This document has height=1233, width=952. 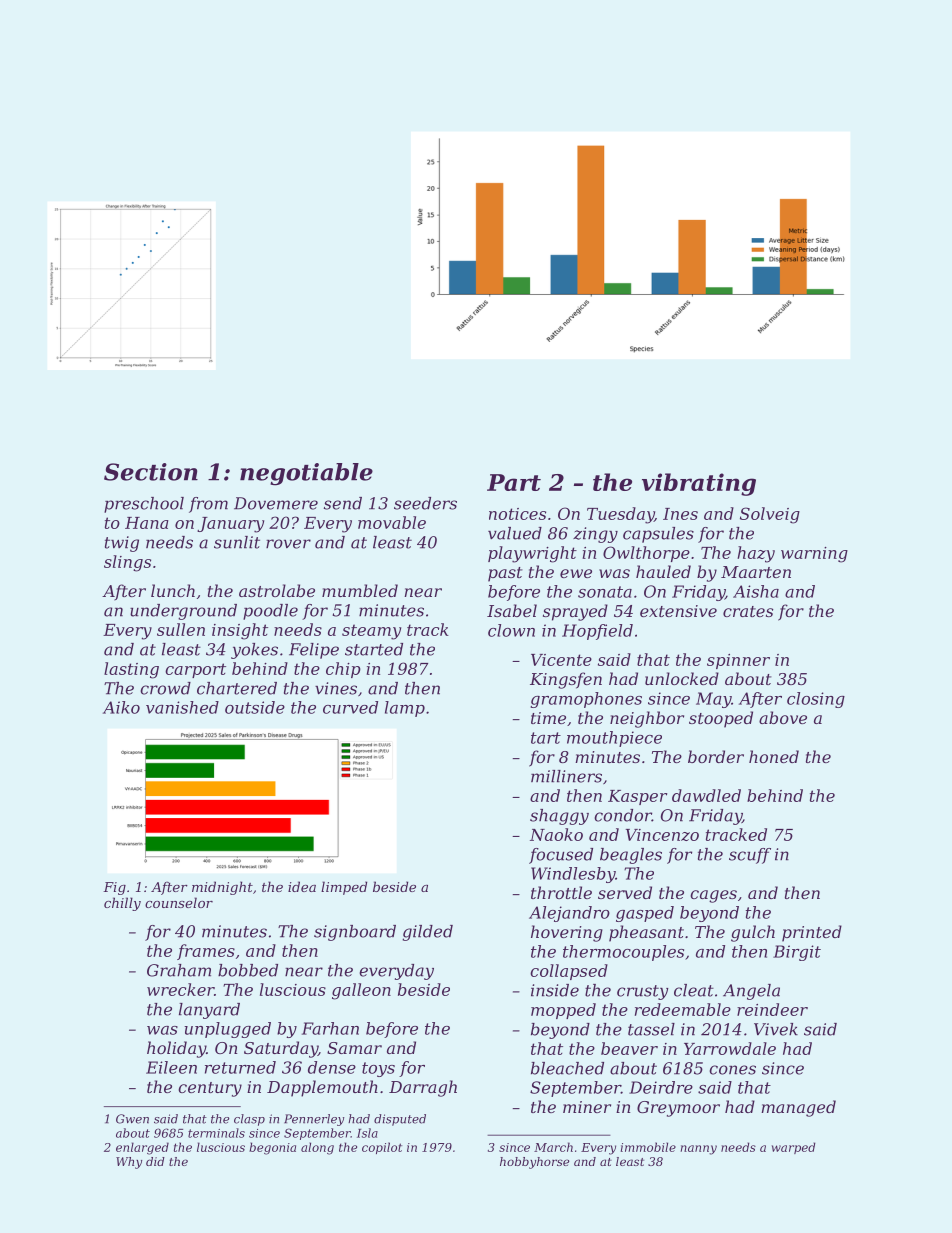 I want to click on reindeer, so click(x=772, y=1009).
